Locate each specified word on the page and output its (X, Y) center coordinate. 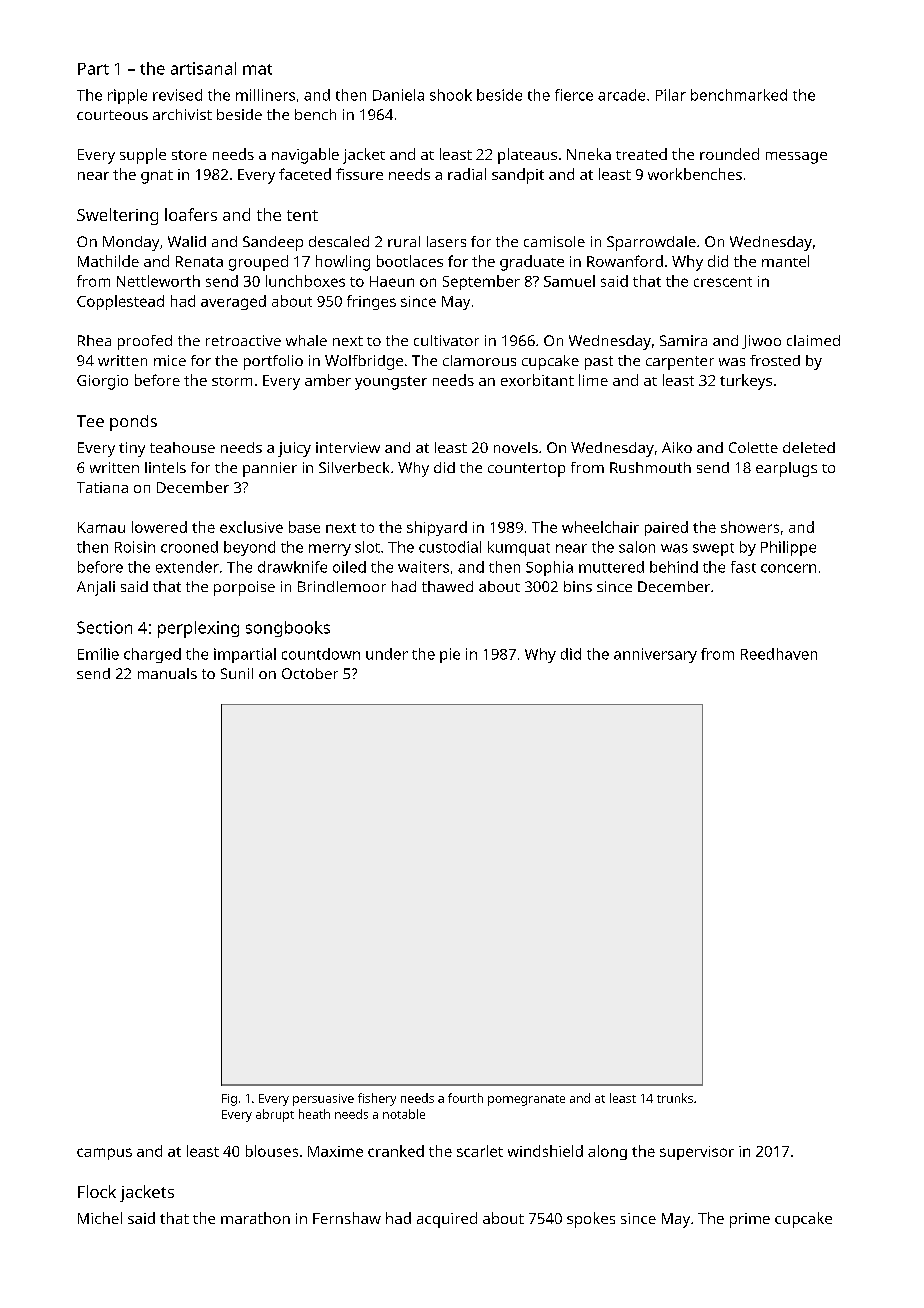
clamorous (479, 360)
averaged (233, 302)
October (310, 673)
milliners (265, 95)
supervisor (697, 1153)
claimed (813, 340)
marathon (255, 1218)
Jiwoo (761, 342)
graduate (532, 263)
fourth (465, 1098)
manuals (167, 673)
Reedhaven (779, 654)
